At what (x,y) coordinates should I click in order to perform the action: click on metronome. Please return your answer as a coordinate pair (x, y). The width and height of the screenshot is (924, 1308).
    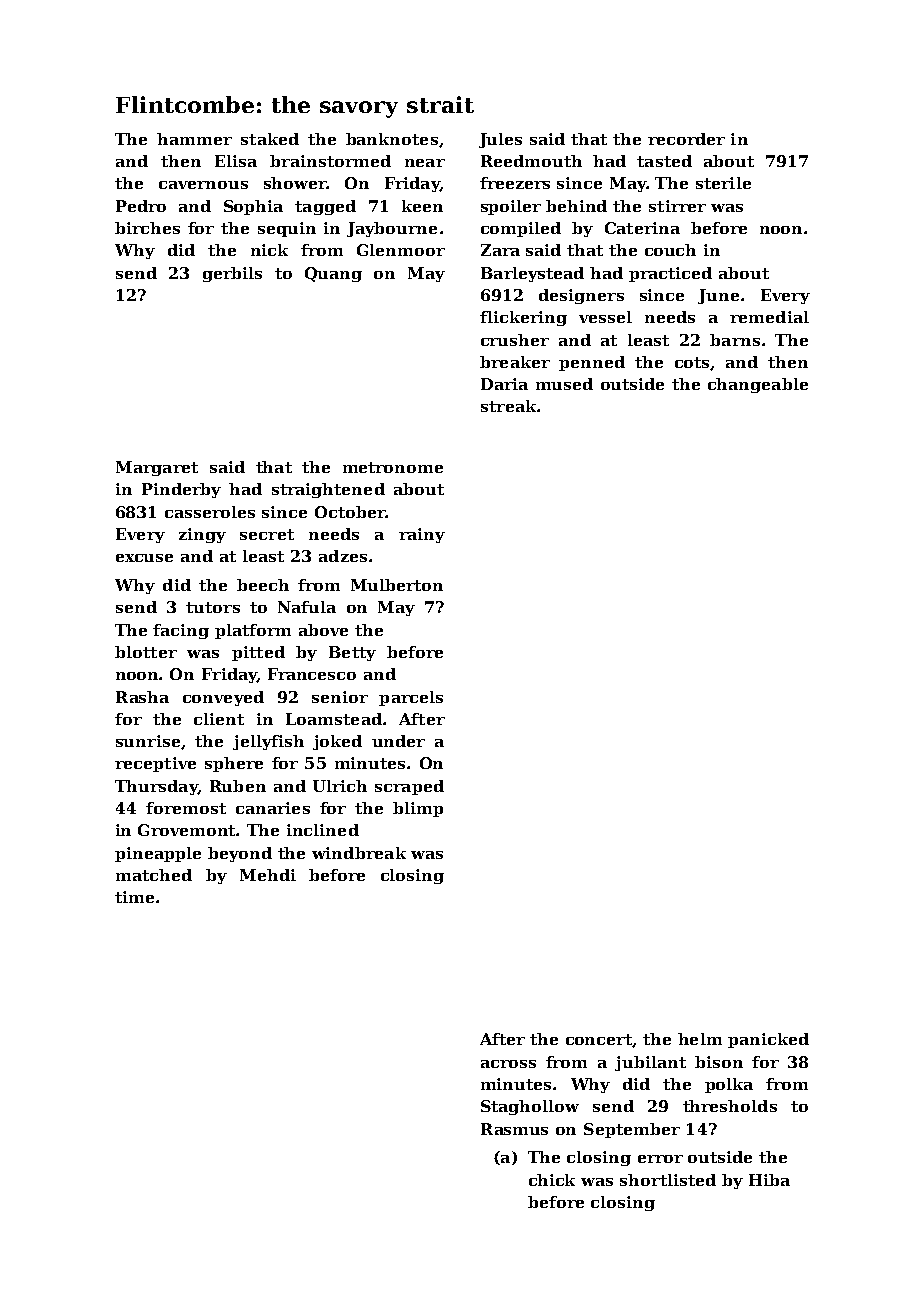
    Looking at the image, I should click on (393, 467).
